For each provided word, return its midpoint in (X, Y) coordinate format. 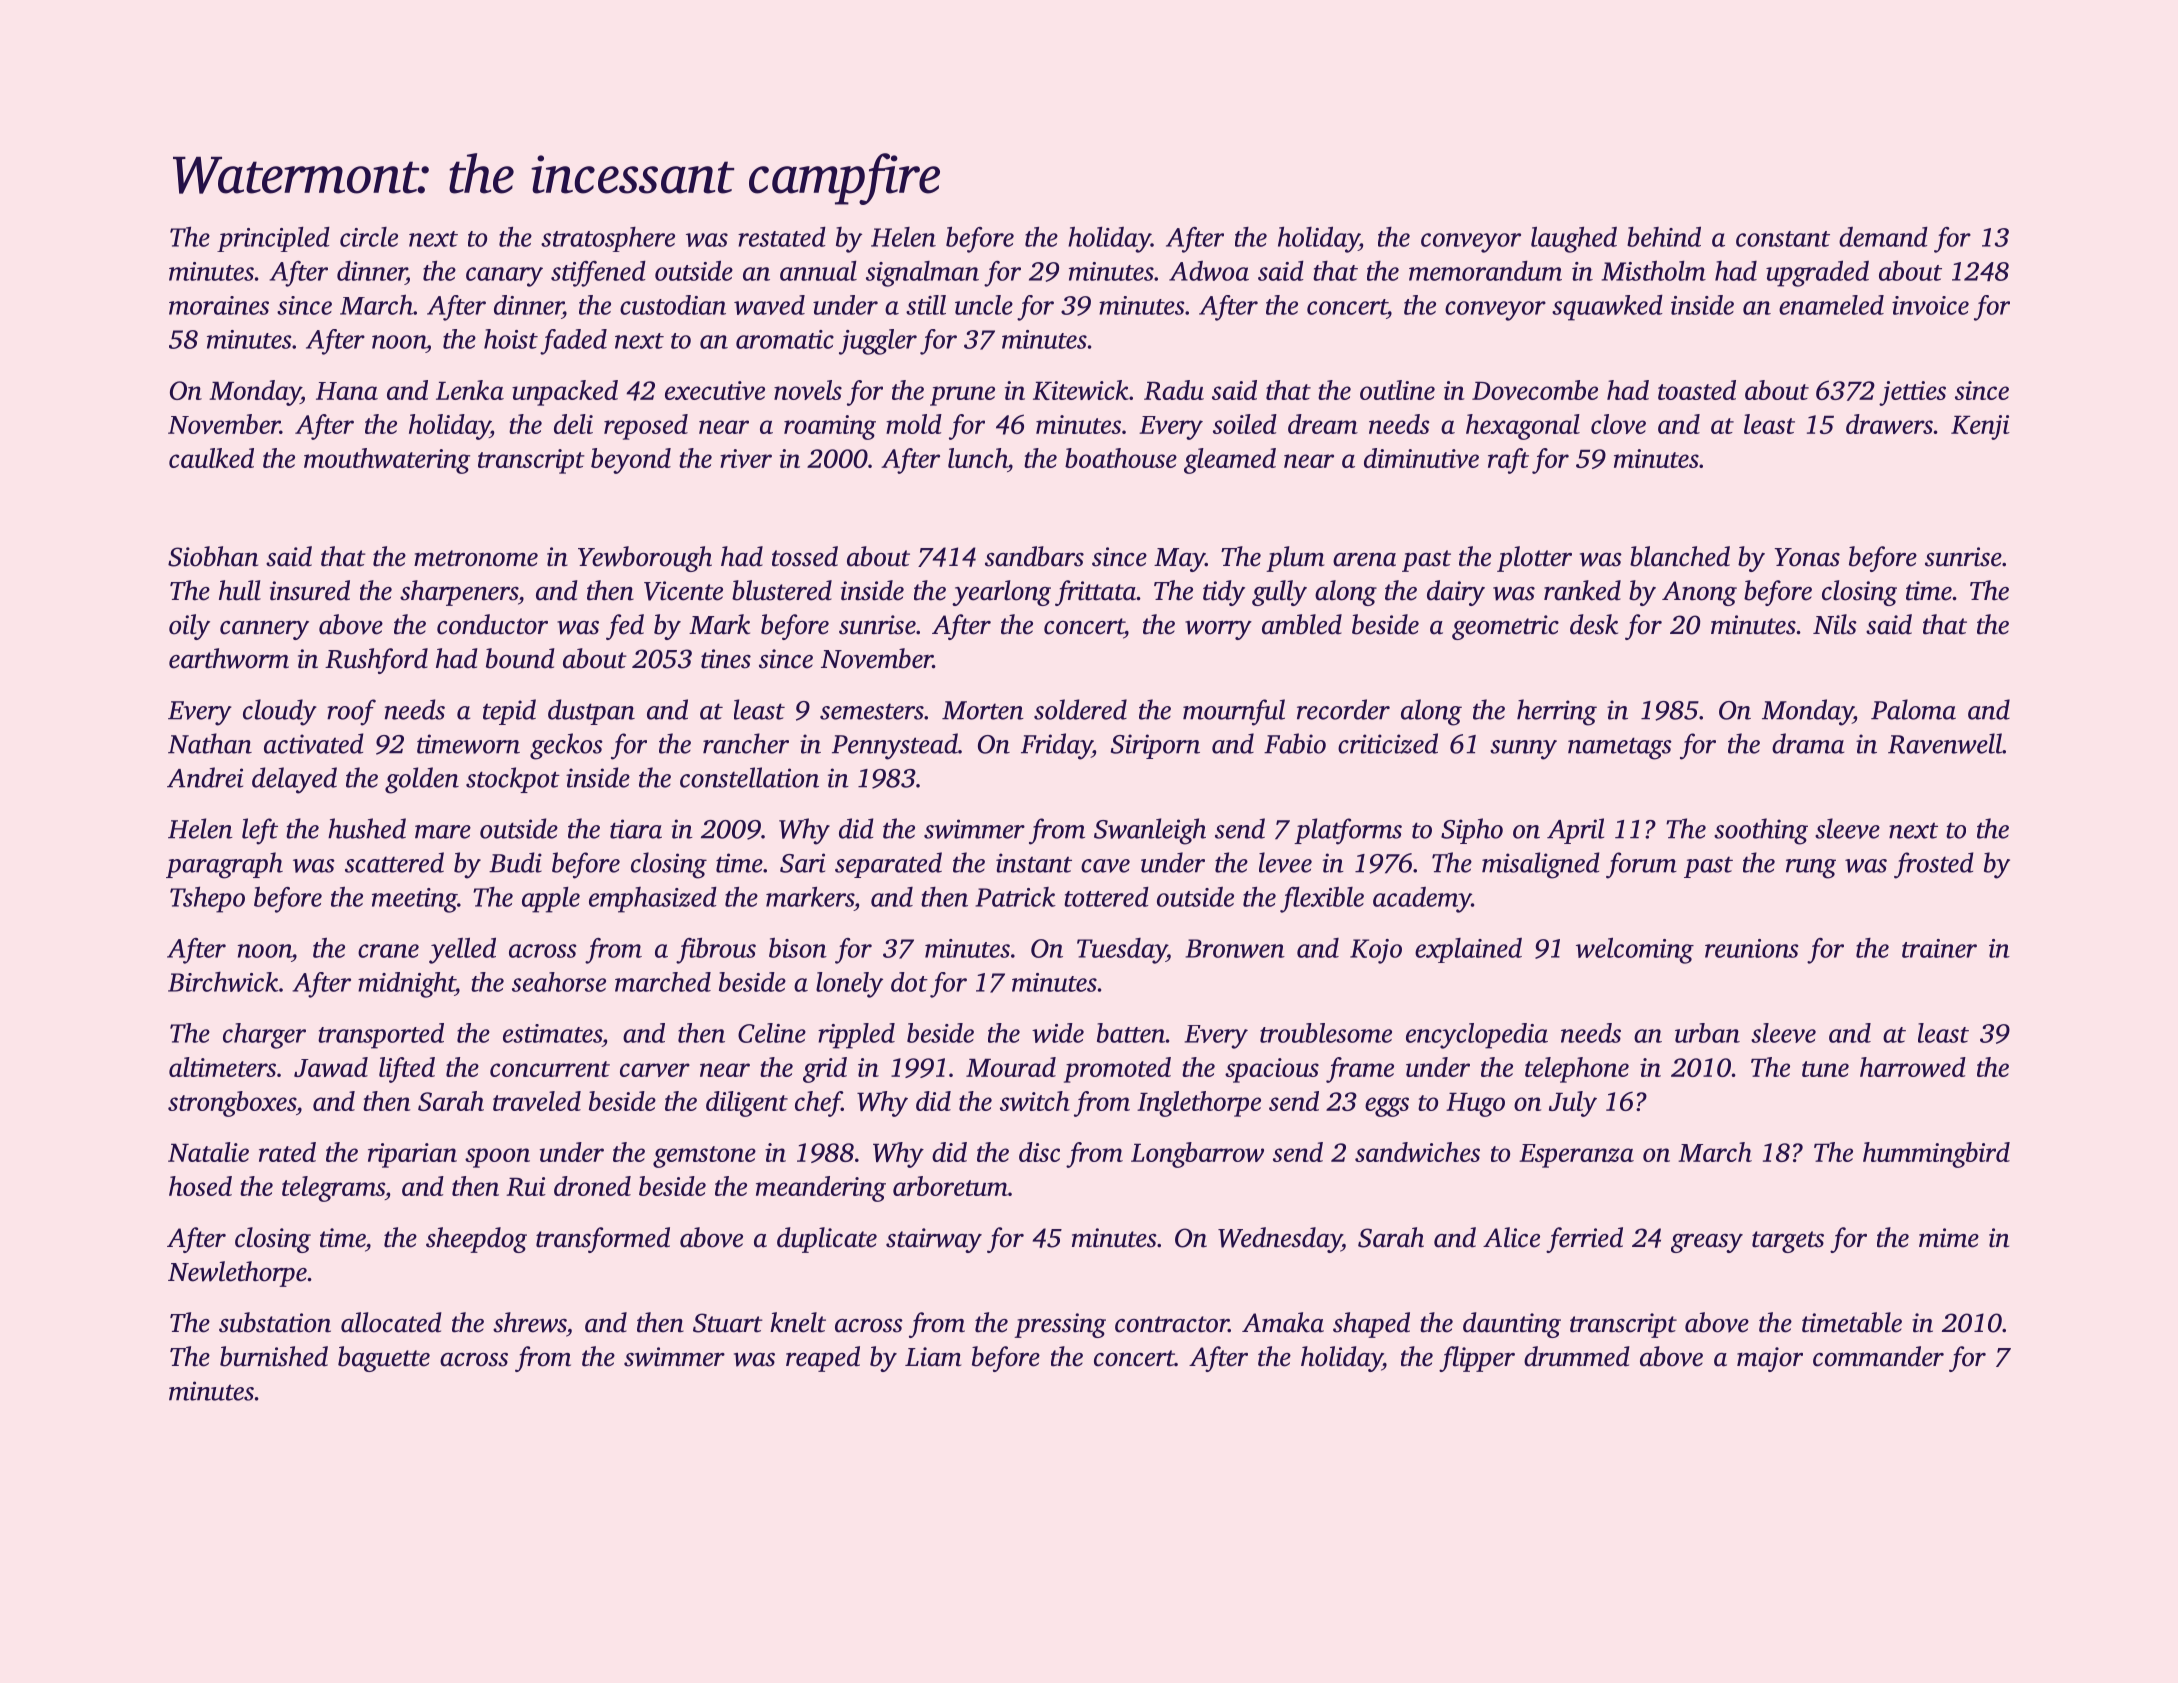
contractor (1172, 1324)
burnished (274, 1356)
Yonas (1807, 557)
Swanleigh (1150, 831)
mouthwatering (387, 461)
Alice (1511, 1237)
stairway (934, 1240)
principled (273, 239)
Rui (526, 1186)
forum (1641, 865)
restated (782, 237)
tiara (636, 829)
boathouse (1121, 458)
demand (1883, 237)
